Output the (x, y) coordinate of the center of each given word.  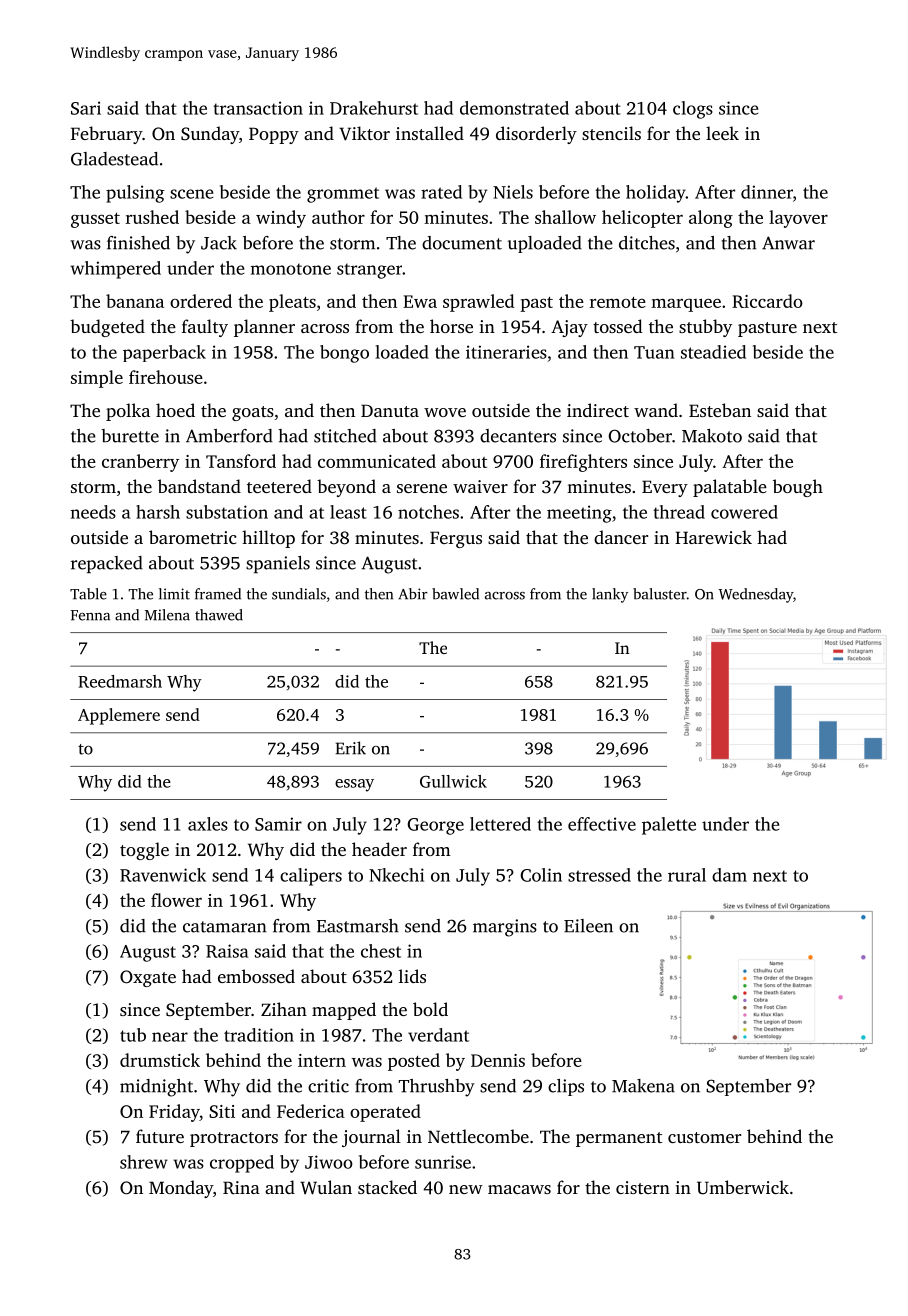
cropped (242, 1164)
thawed (219, 615)
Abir (413, 594)
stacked (387, 1187)
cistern (643, 1187)
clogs (693, 110)
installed (430, 133)
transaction (258, 108)
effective (602, 824)
